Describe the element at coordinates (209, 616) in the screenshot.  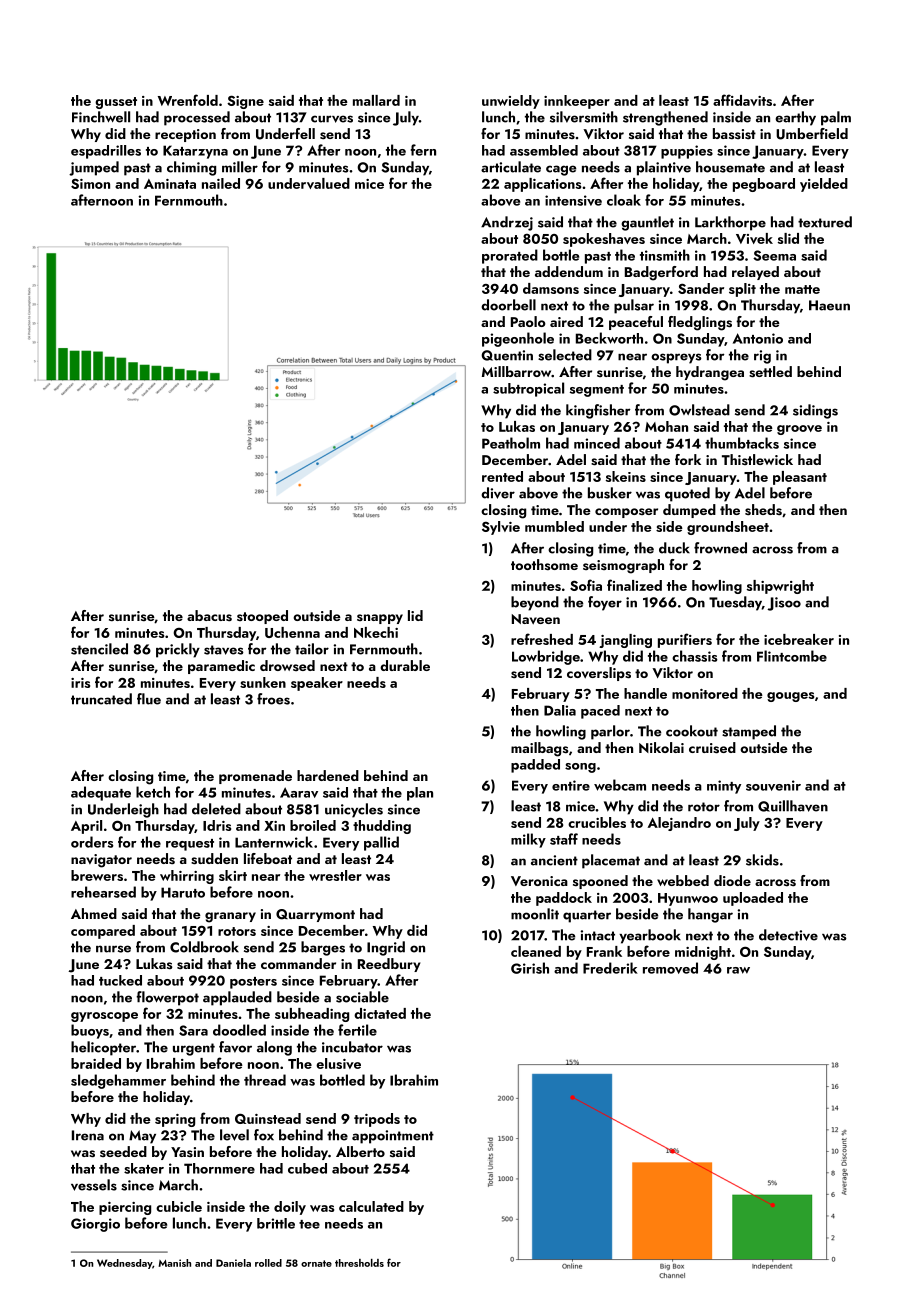
I see `abacus` at that location.
